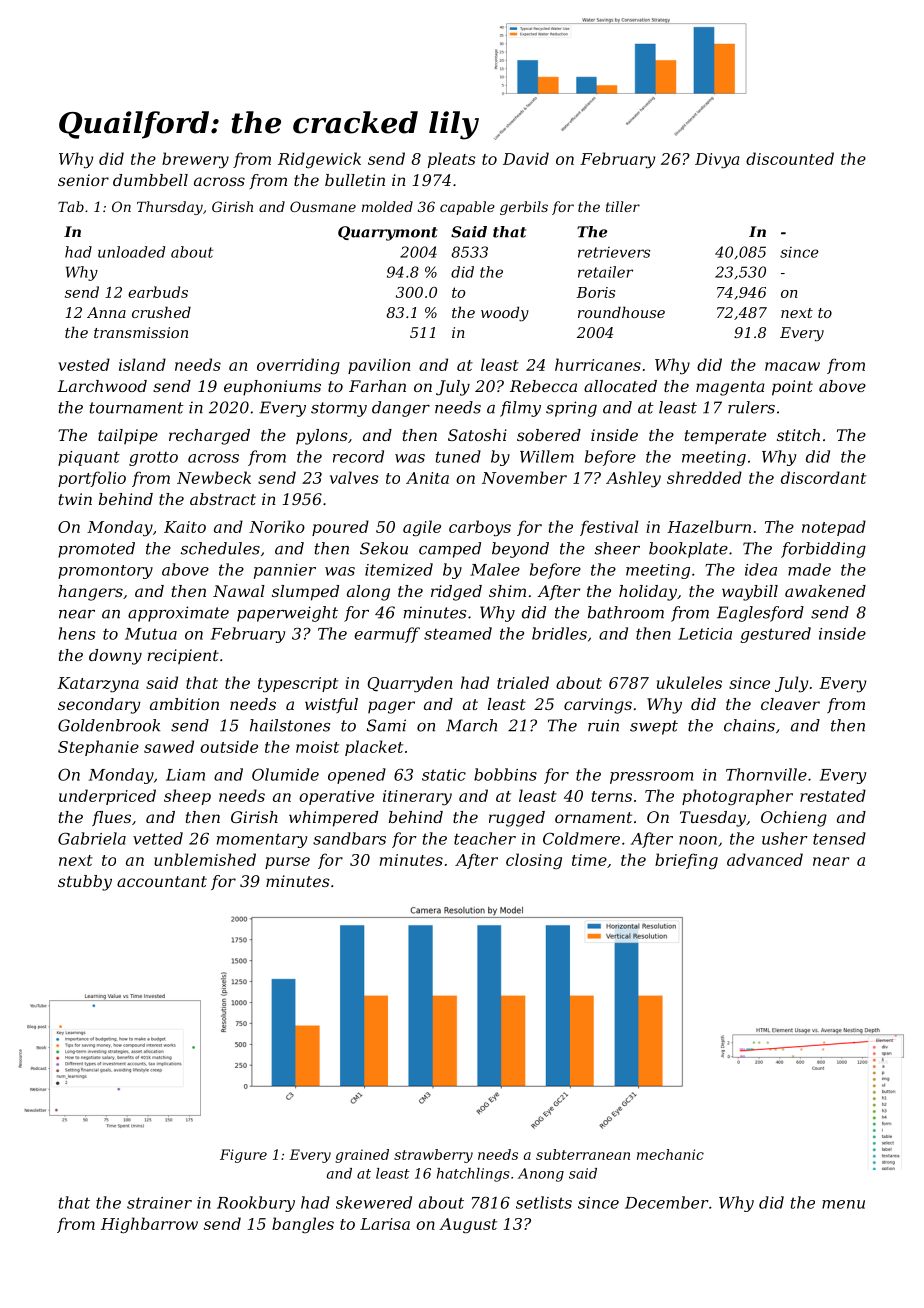  I want to click on Figure, so click(243, 1156).
